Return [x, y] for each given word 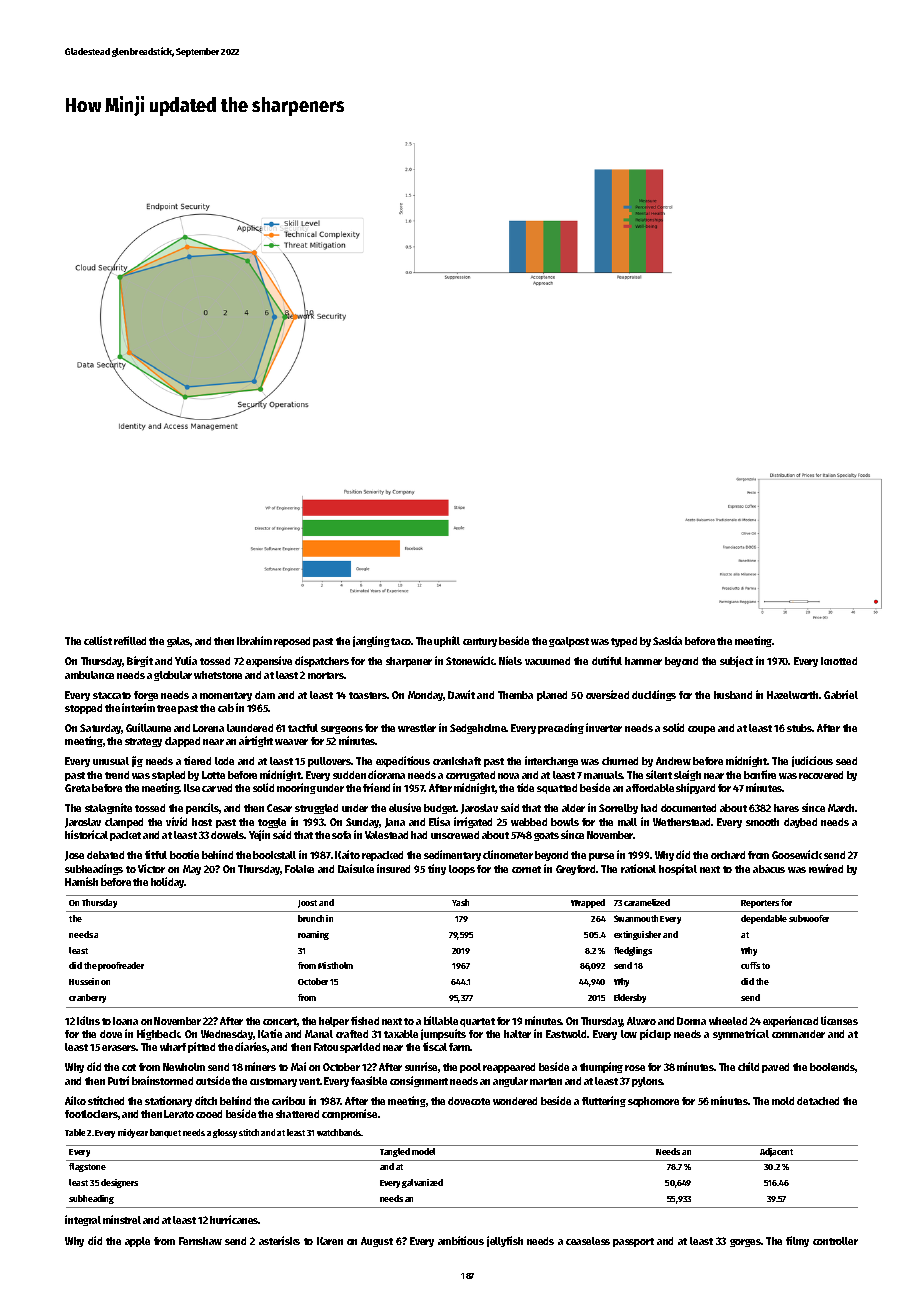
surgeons [342, 730]
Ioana [125, 1021]
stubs [800, 728]
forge [146, 696]
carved [217, 788]
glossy [225, 1133]
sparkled [360, 1048]
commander [798, 1034]
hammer [643, 661]
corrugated [470, 776]
